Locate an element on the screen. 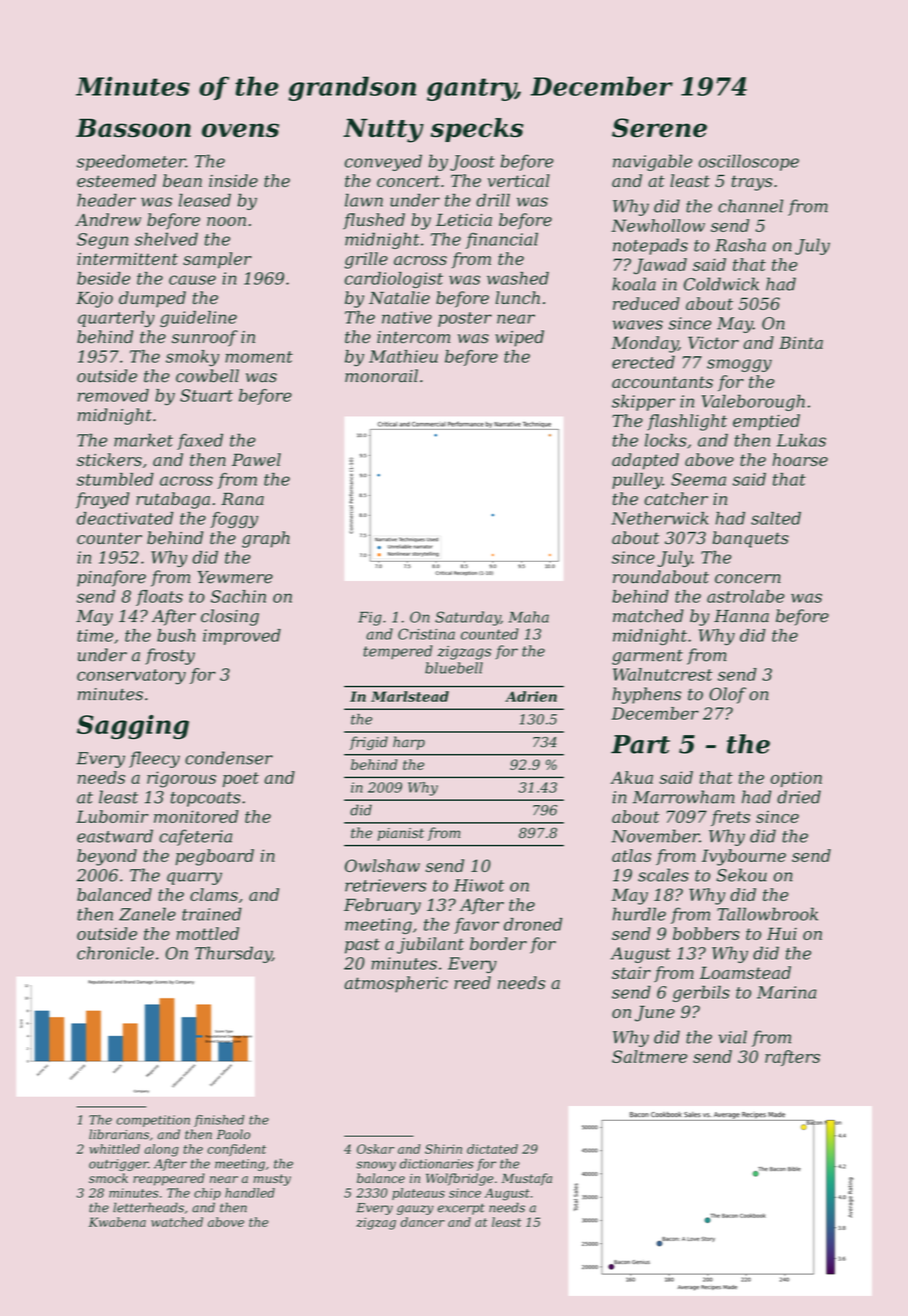  vial is located at coordinates (733, 1037).
